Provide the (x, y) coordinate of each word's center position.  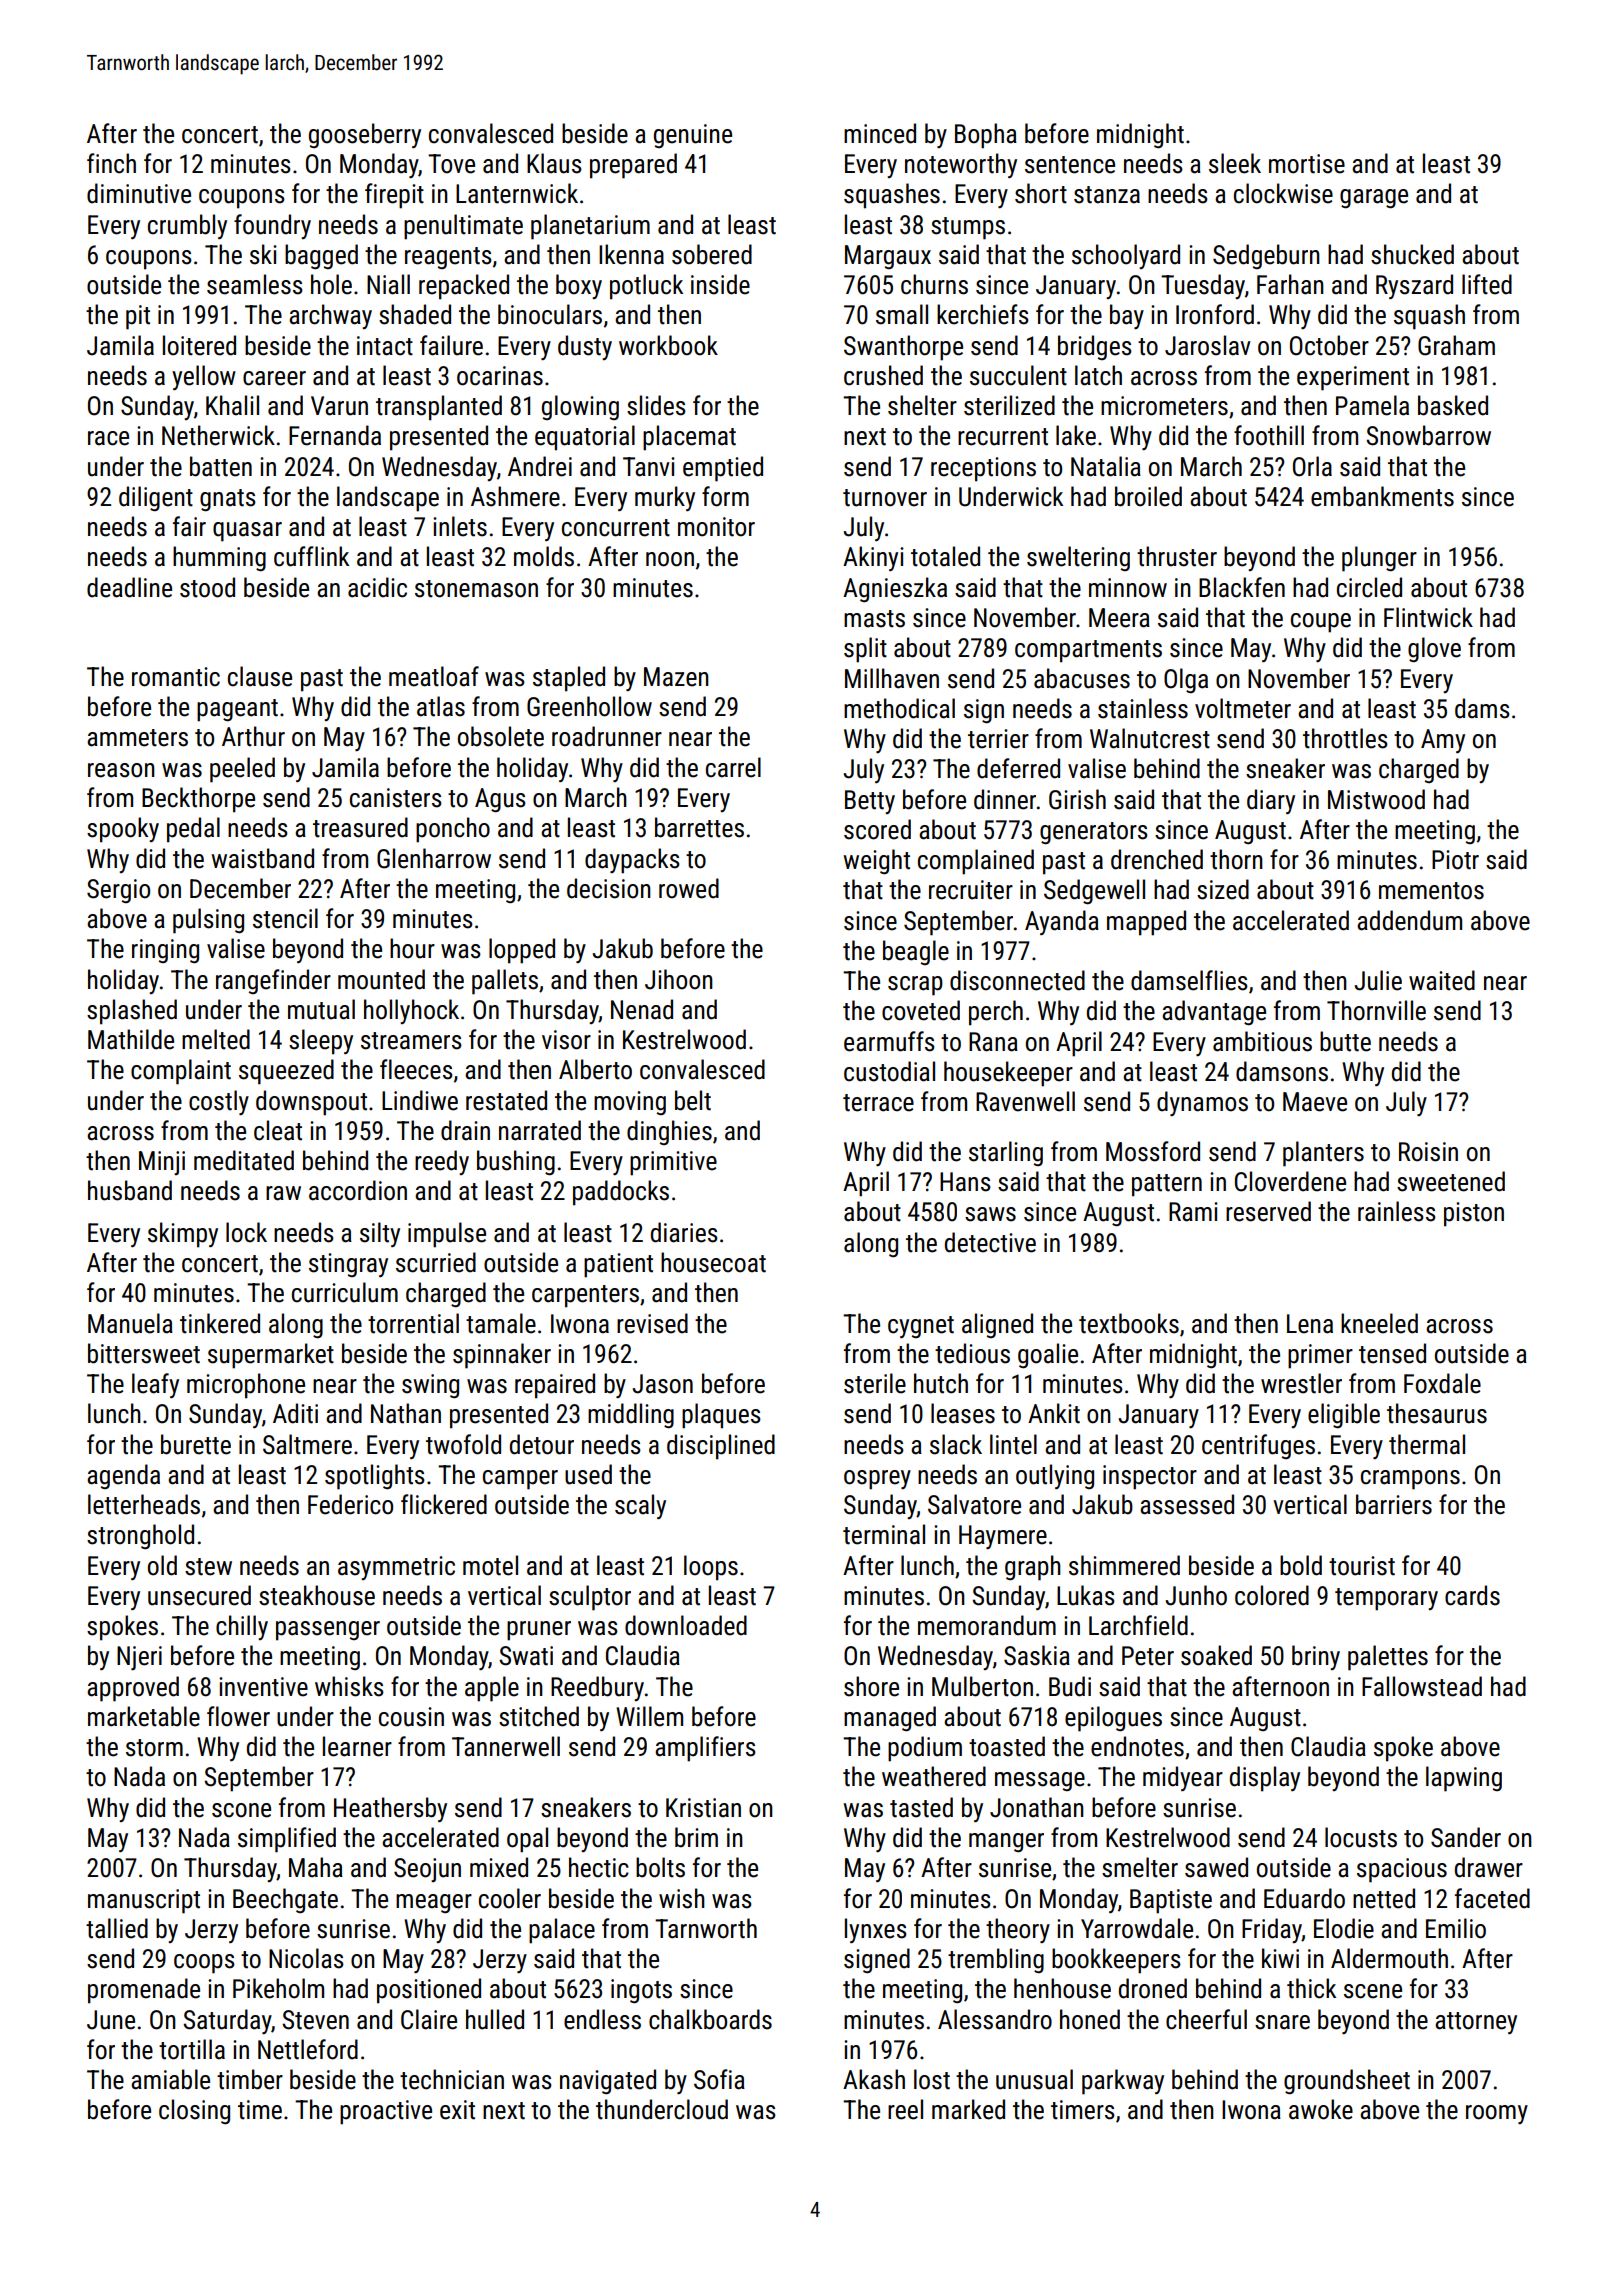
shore (871, 1686)
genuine (693, 136)
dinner (1005, 799)
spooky (123, 830)
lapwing (1464, 1779)
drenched (1157, 859)
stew (208, 1567)
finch (111, 163)
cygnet (921, 1327)
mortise (1307, 164)
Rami (1193, 1212)
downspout (311, 1103)
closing (194, 2112)
